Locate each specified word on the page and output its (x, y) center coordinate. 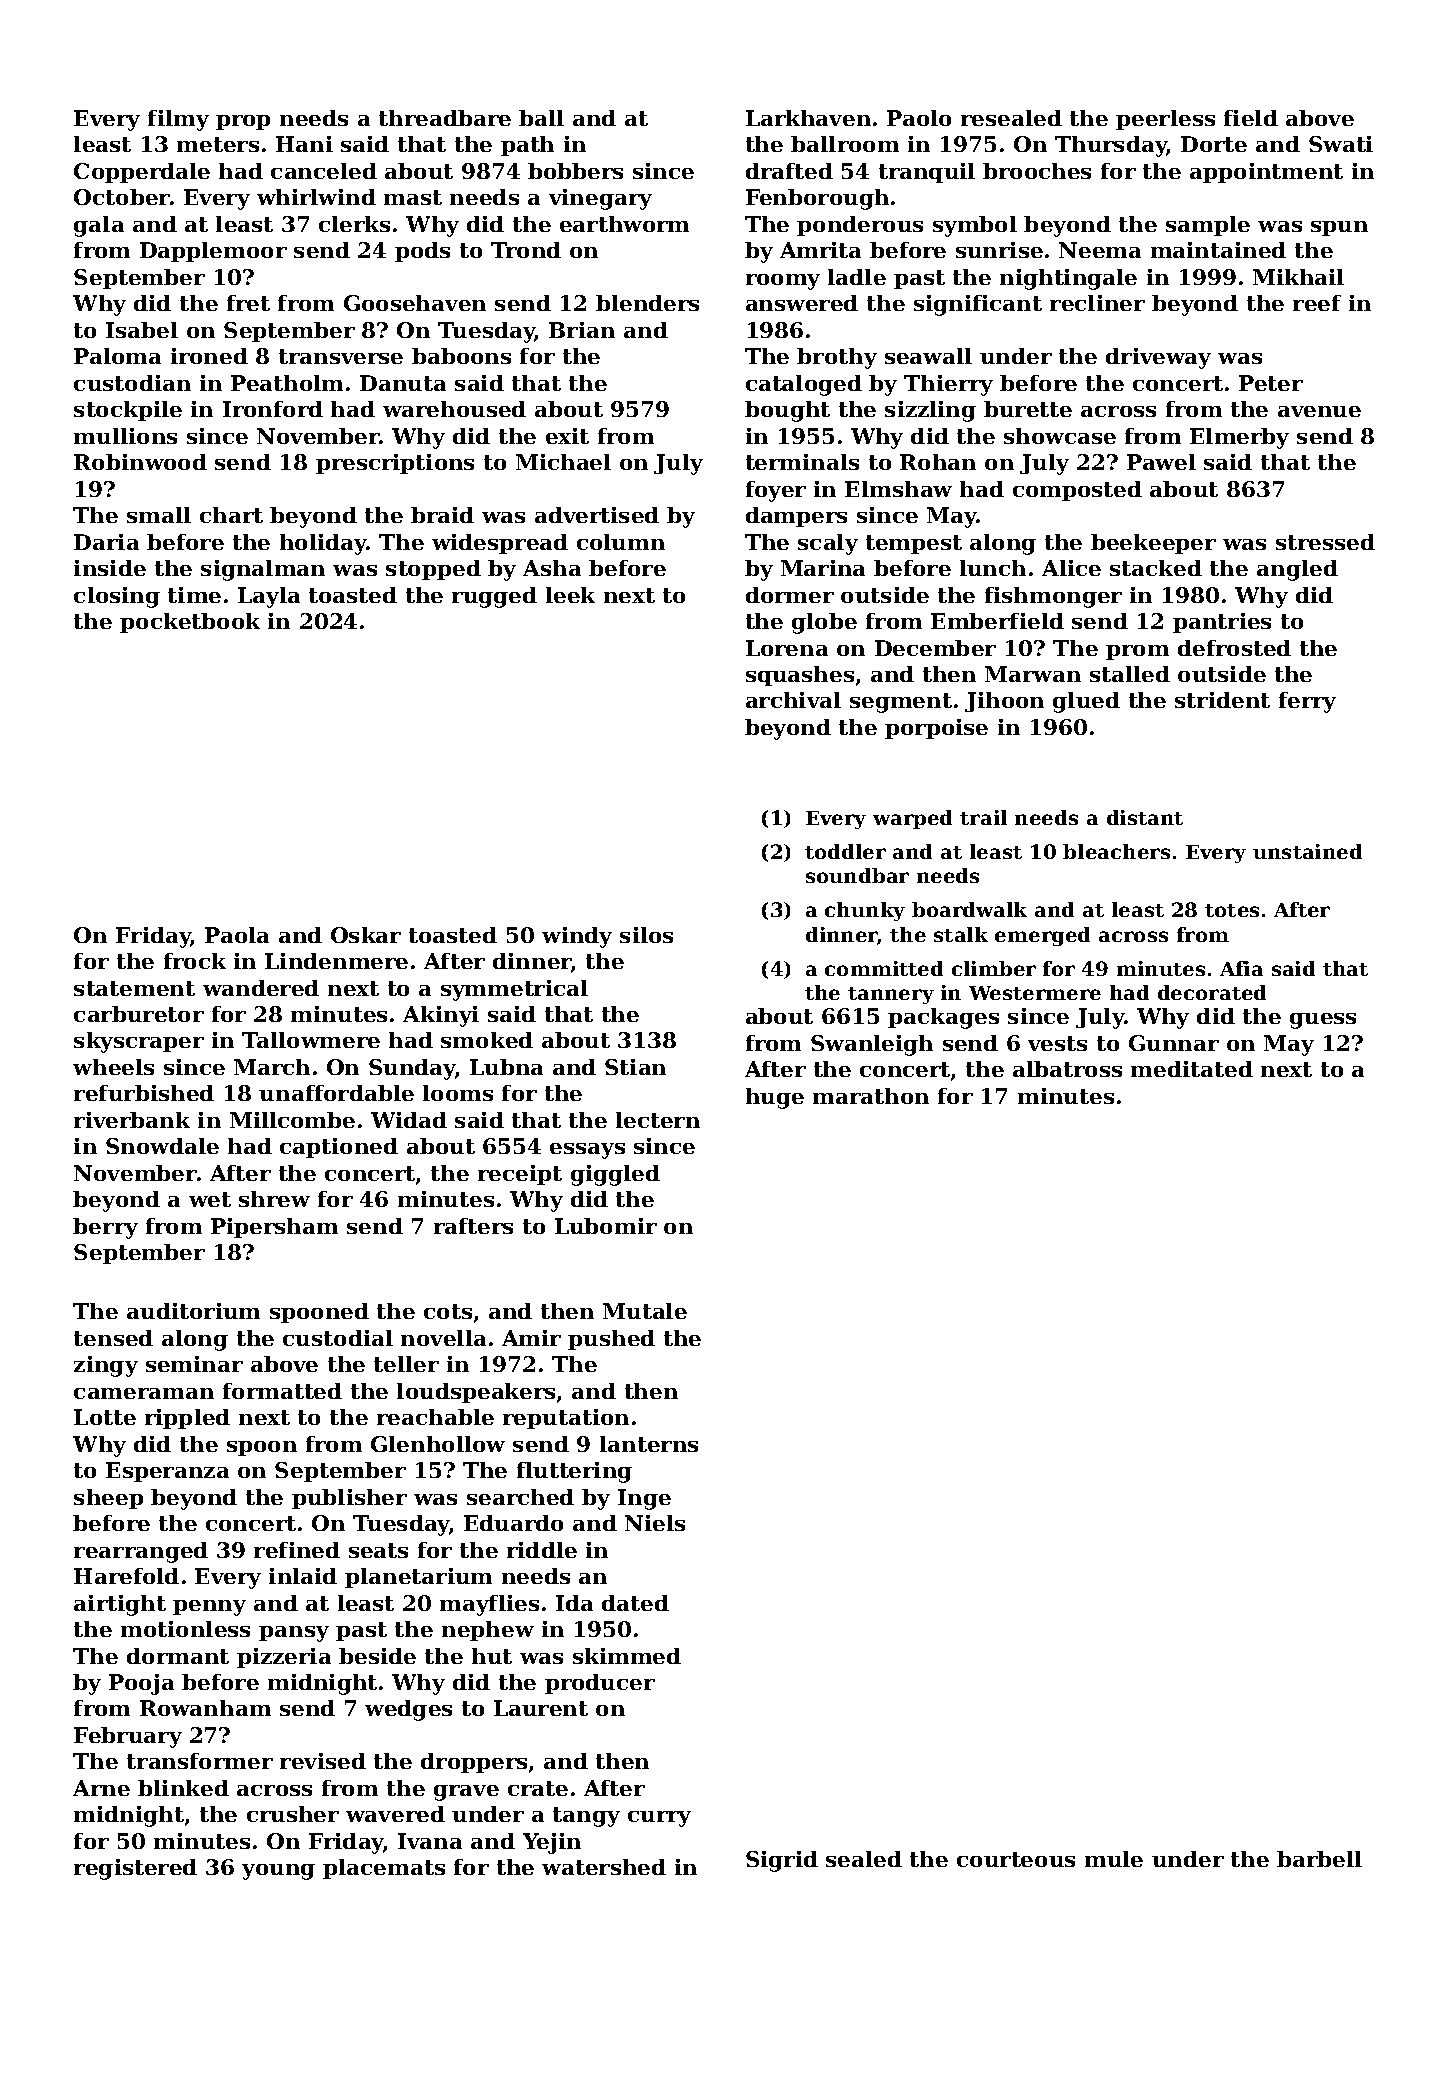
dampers (796, 517)
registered (135, 1869)
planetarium (418, 1578)
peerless (1165, 120)
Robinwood (140, 462)
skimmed (627, 1656)
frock (195, 961)
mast (413, 197)
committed (884, 968)
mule (1114, 1859)
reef (1317, 303)
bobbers (575, 171)
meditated (1192, 1069)
